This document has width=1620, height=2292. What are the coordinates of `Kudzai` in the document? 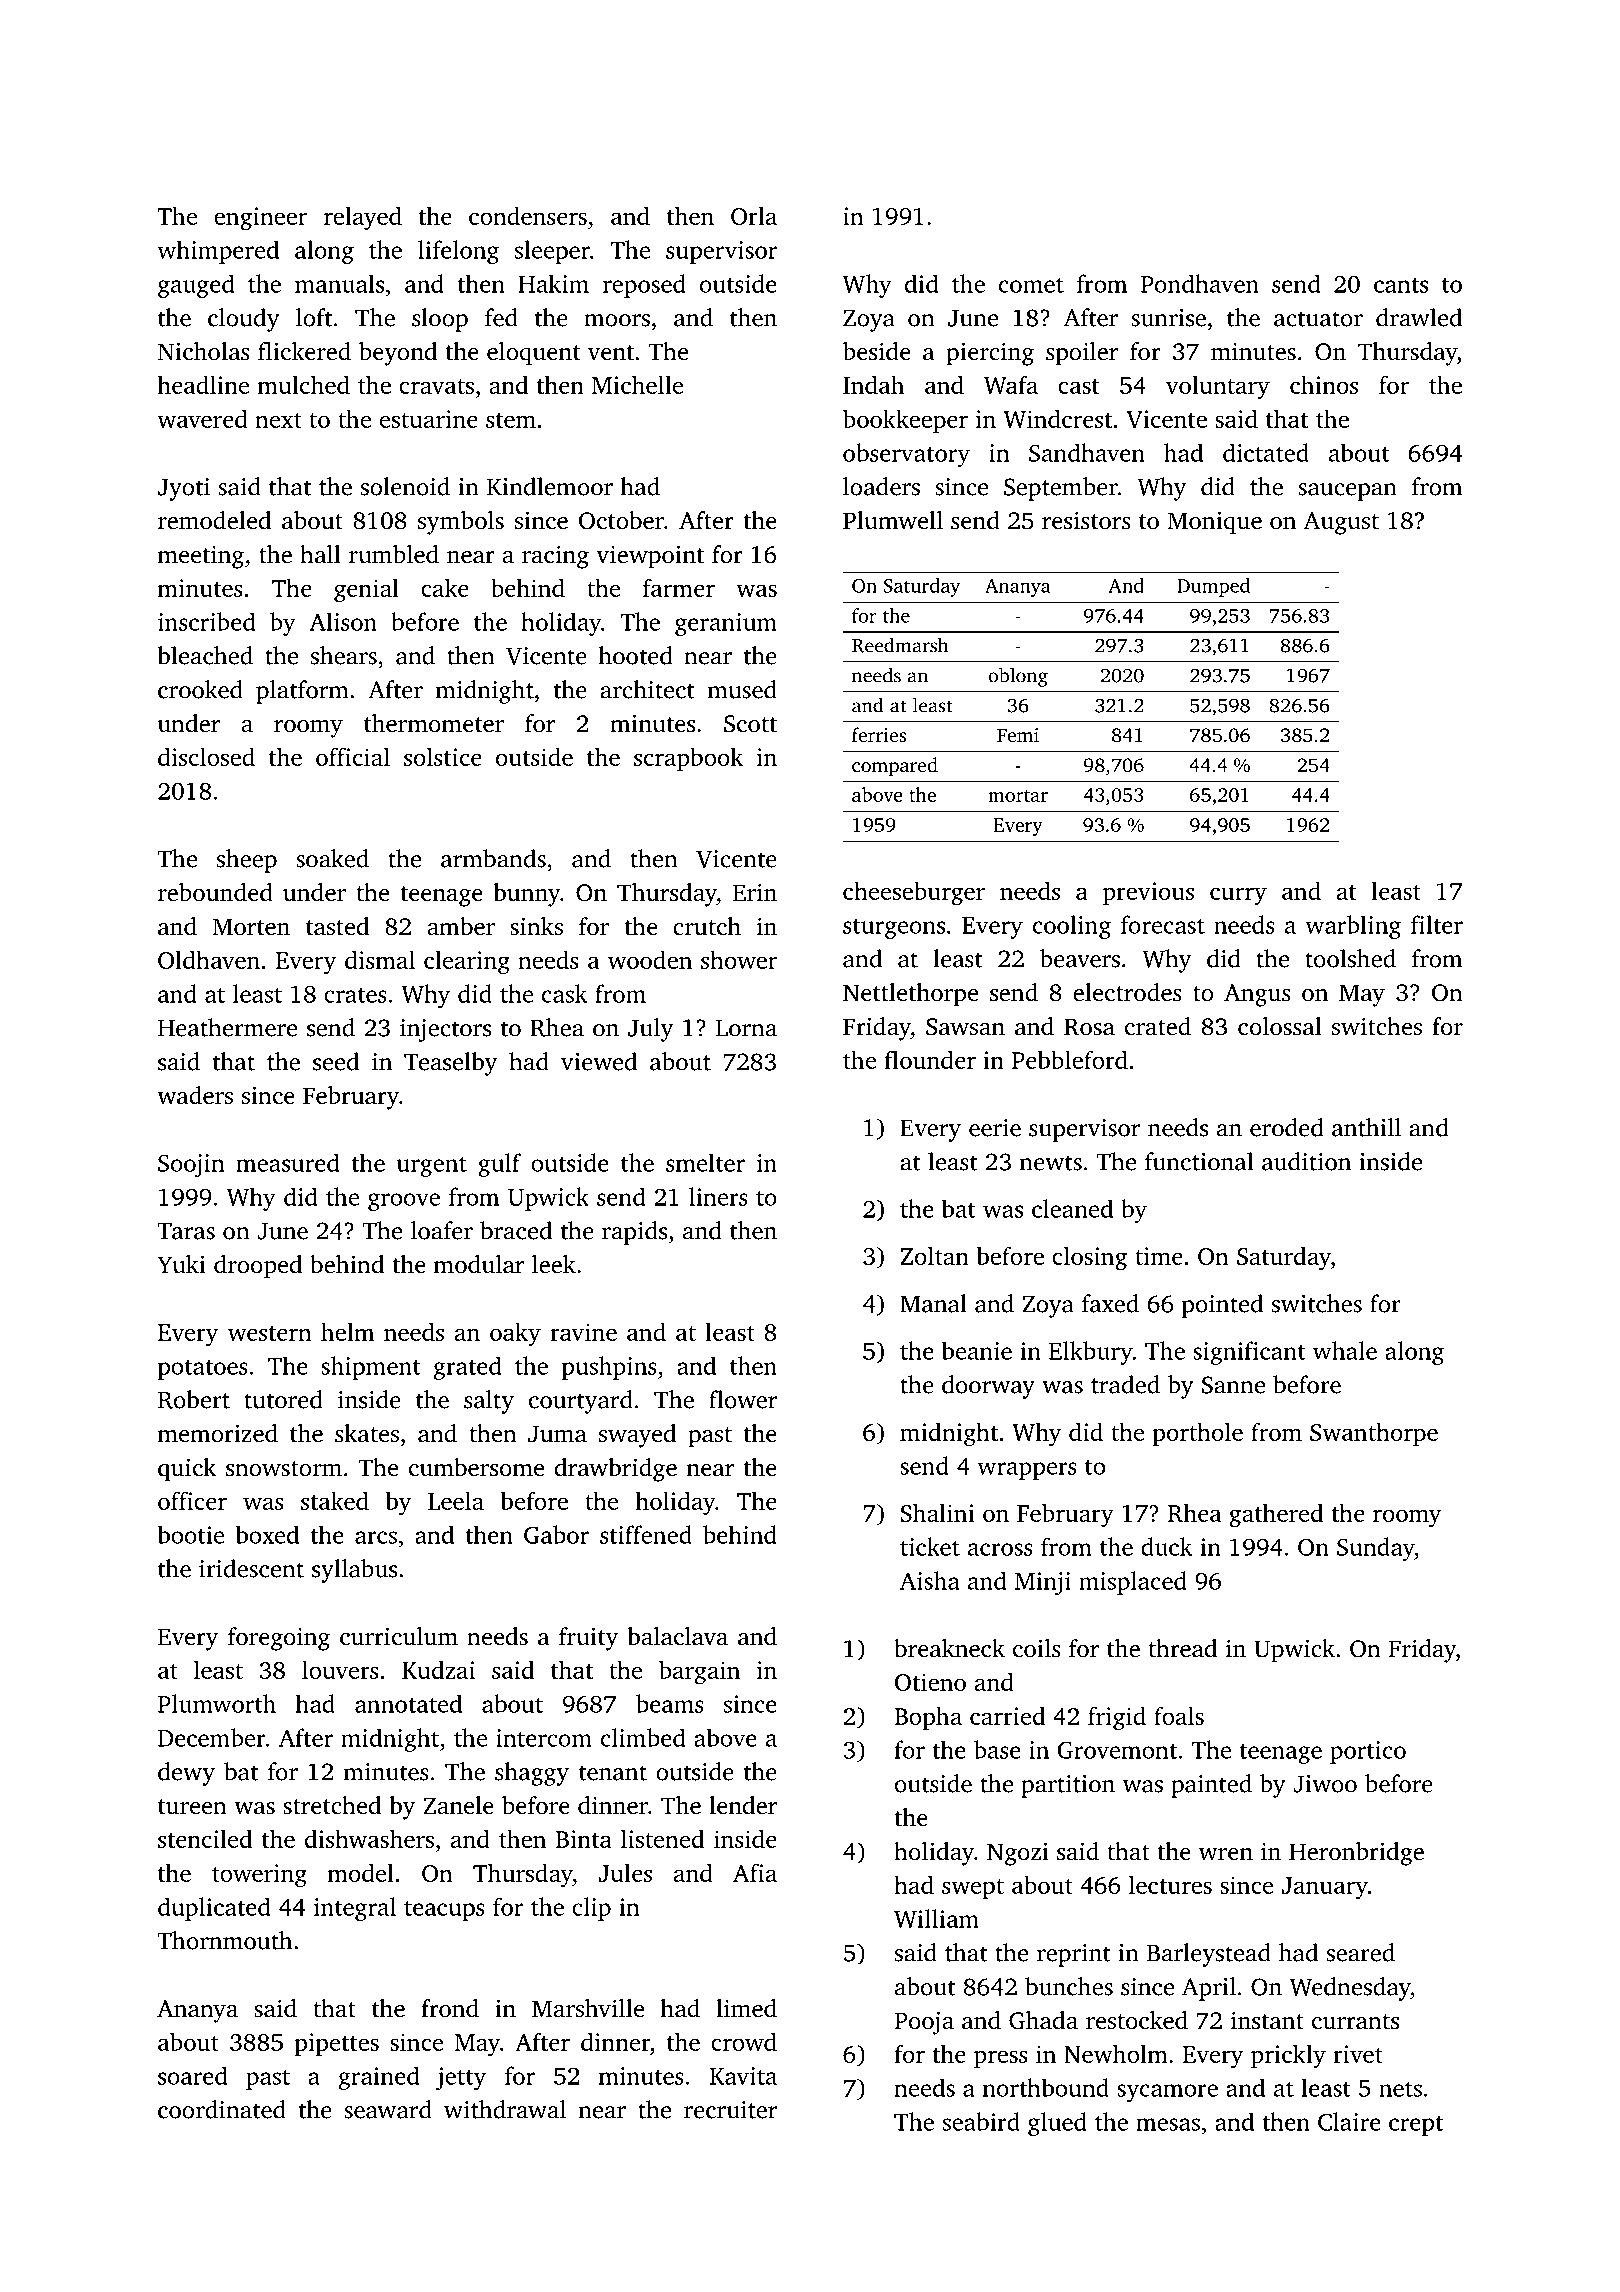 It's located at (438, 1670).
